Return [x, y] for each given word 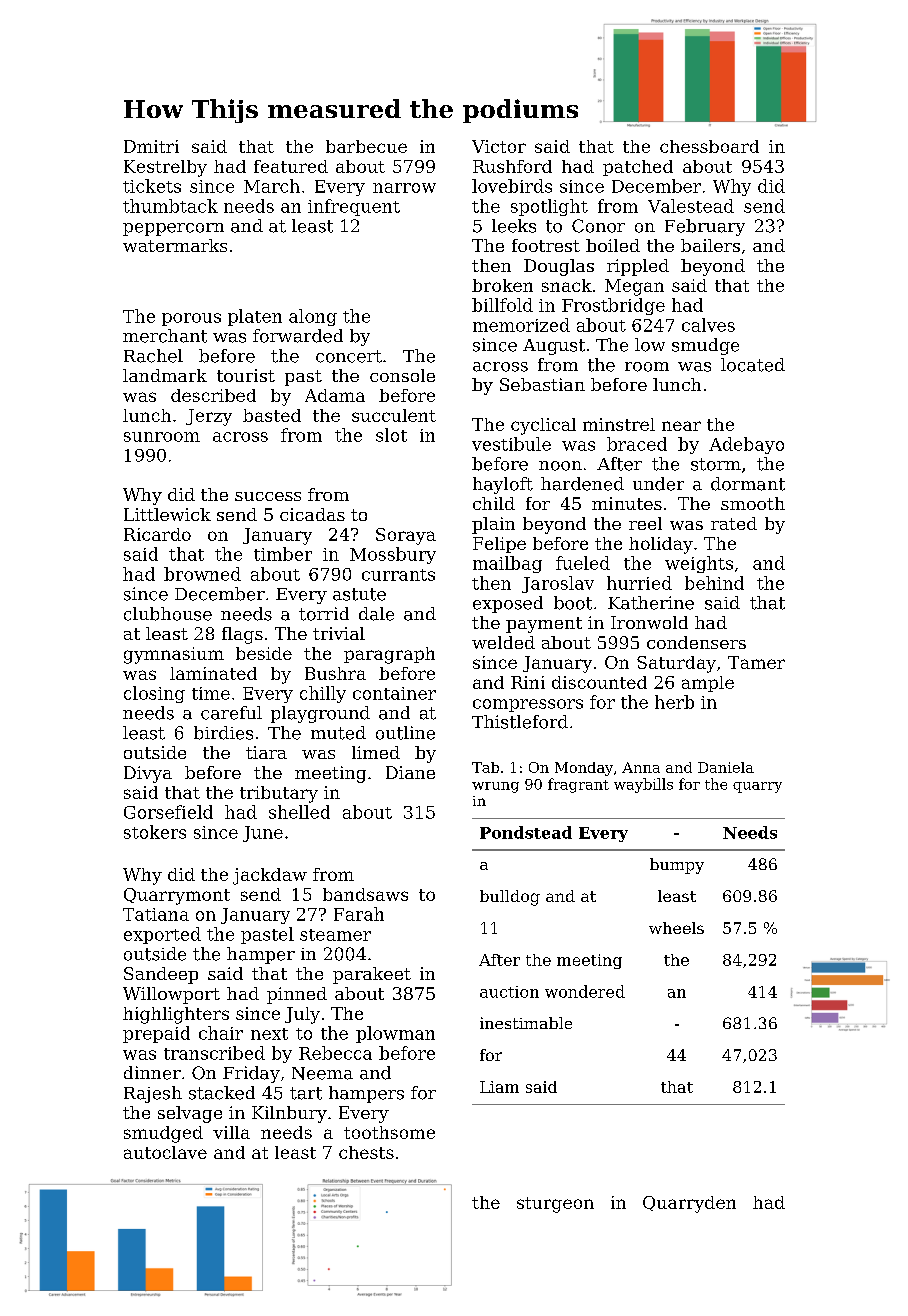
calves [708, 325]
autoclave [165, 1152]
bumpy [677, 866]
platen [255, 317]
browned [202, 574]
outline [405, 733]
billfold [502, 305]
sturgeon [555, 1205]
